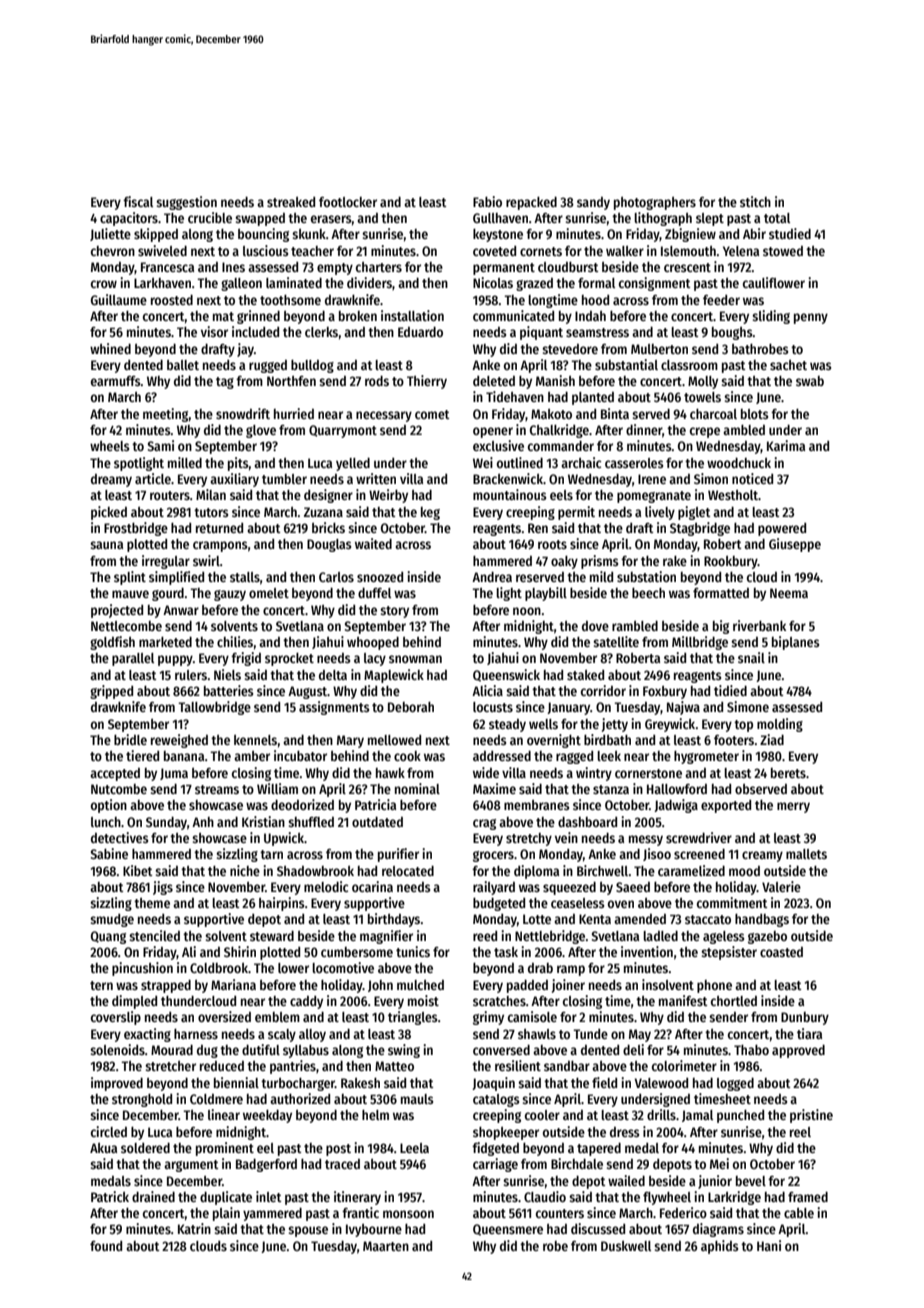 The height and width of the image is (1308, 924). Describe the element at coordinates (811, 318) in the image. I see `penny` at that location.
